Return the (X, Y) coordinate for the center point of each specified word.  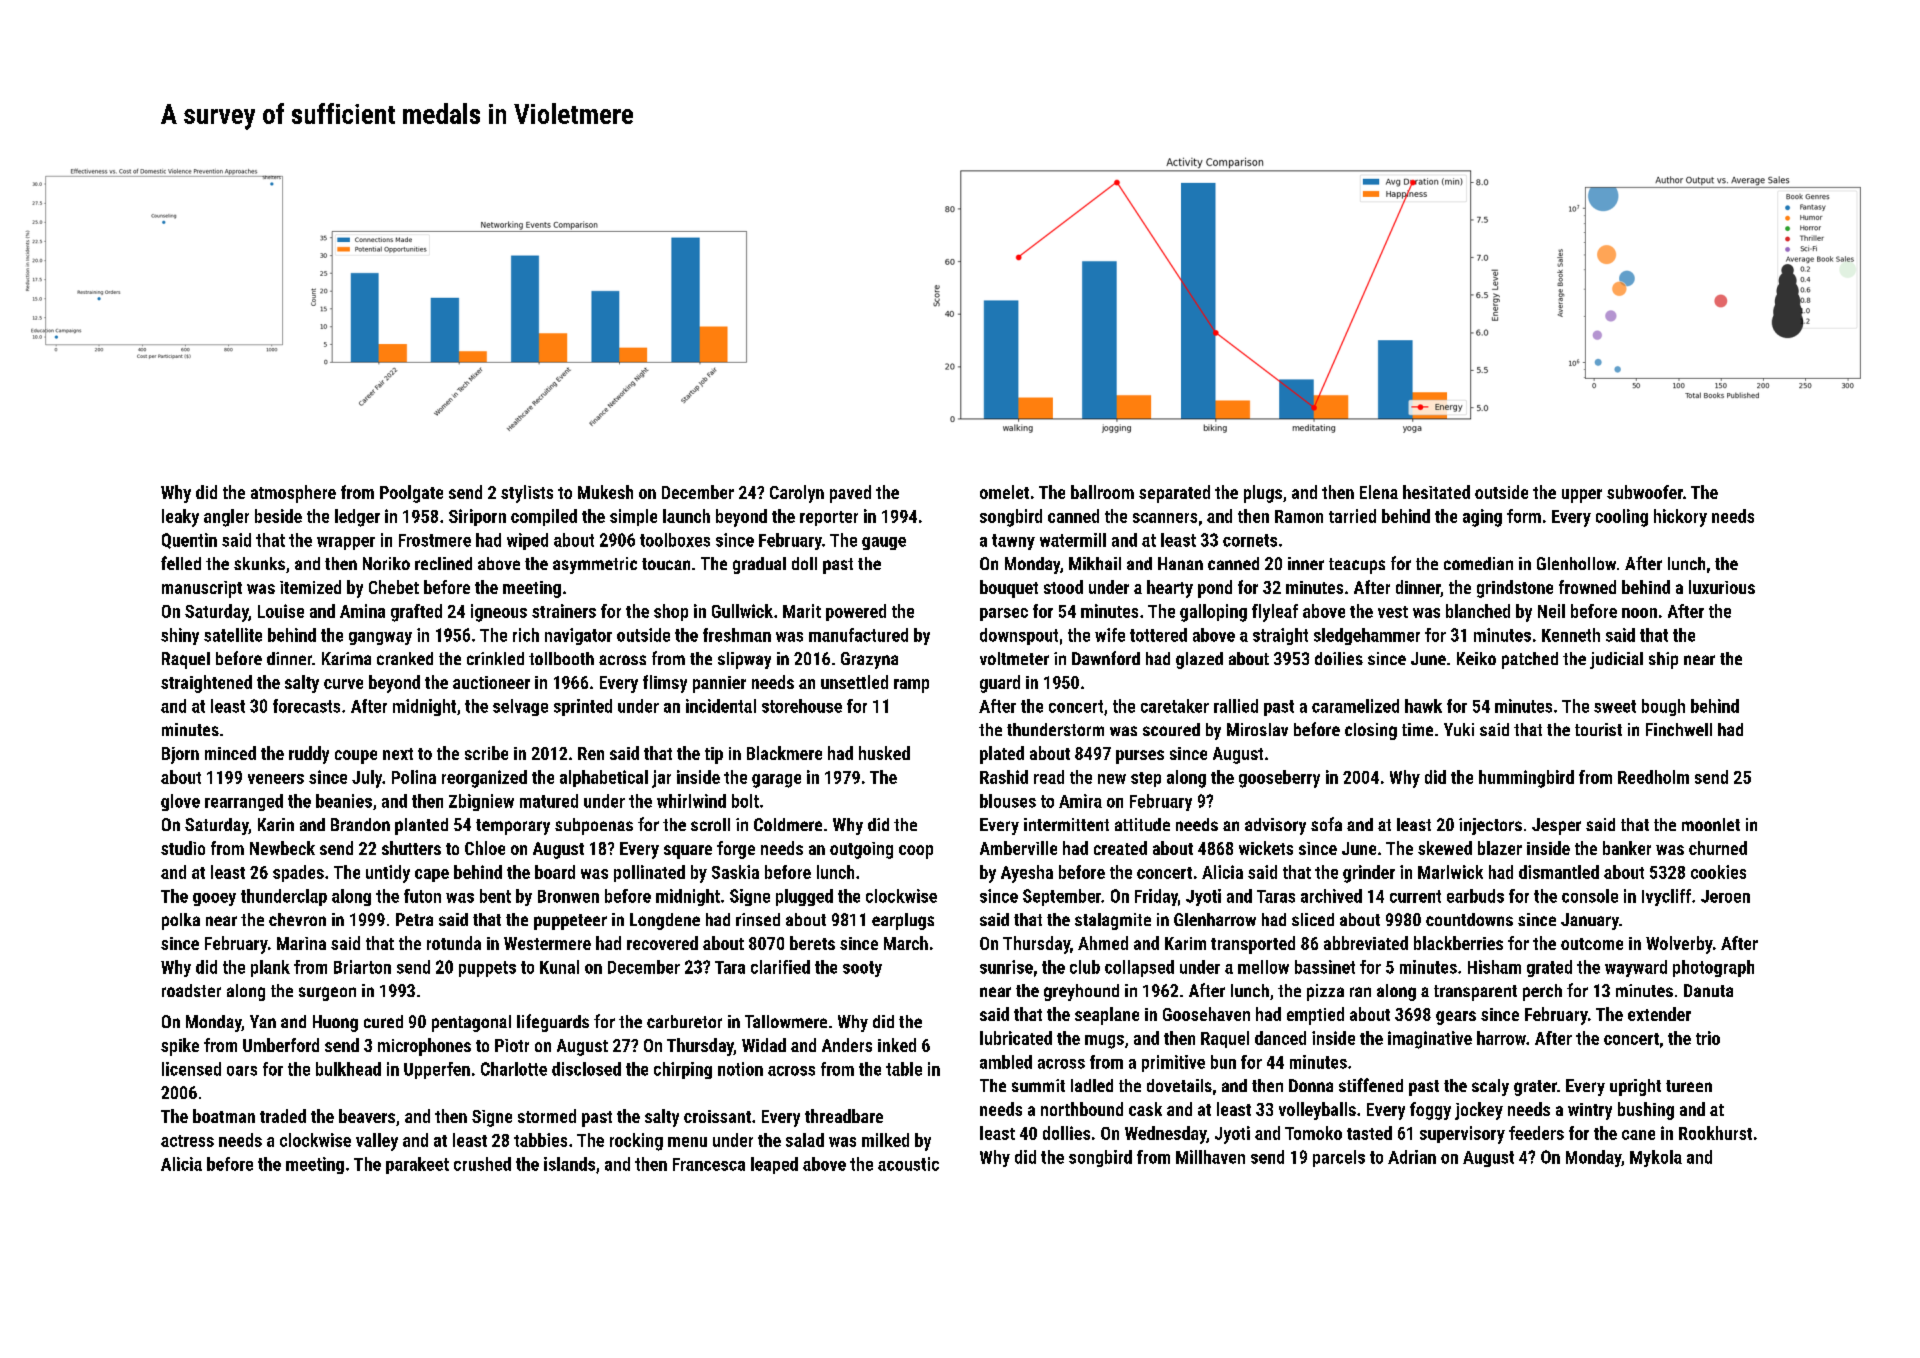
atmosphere (293, 494)
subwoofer (1645, 492)
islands (569, 1164)
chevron (297, 919)
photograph (1713, 968)
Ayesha (1027, 874)
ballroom (1102, 492)
